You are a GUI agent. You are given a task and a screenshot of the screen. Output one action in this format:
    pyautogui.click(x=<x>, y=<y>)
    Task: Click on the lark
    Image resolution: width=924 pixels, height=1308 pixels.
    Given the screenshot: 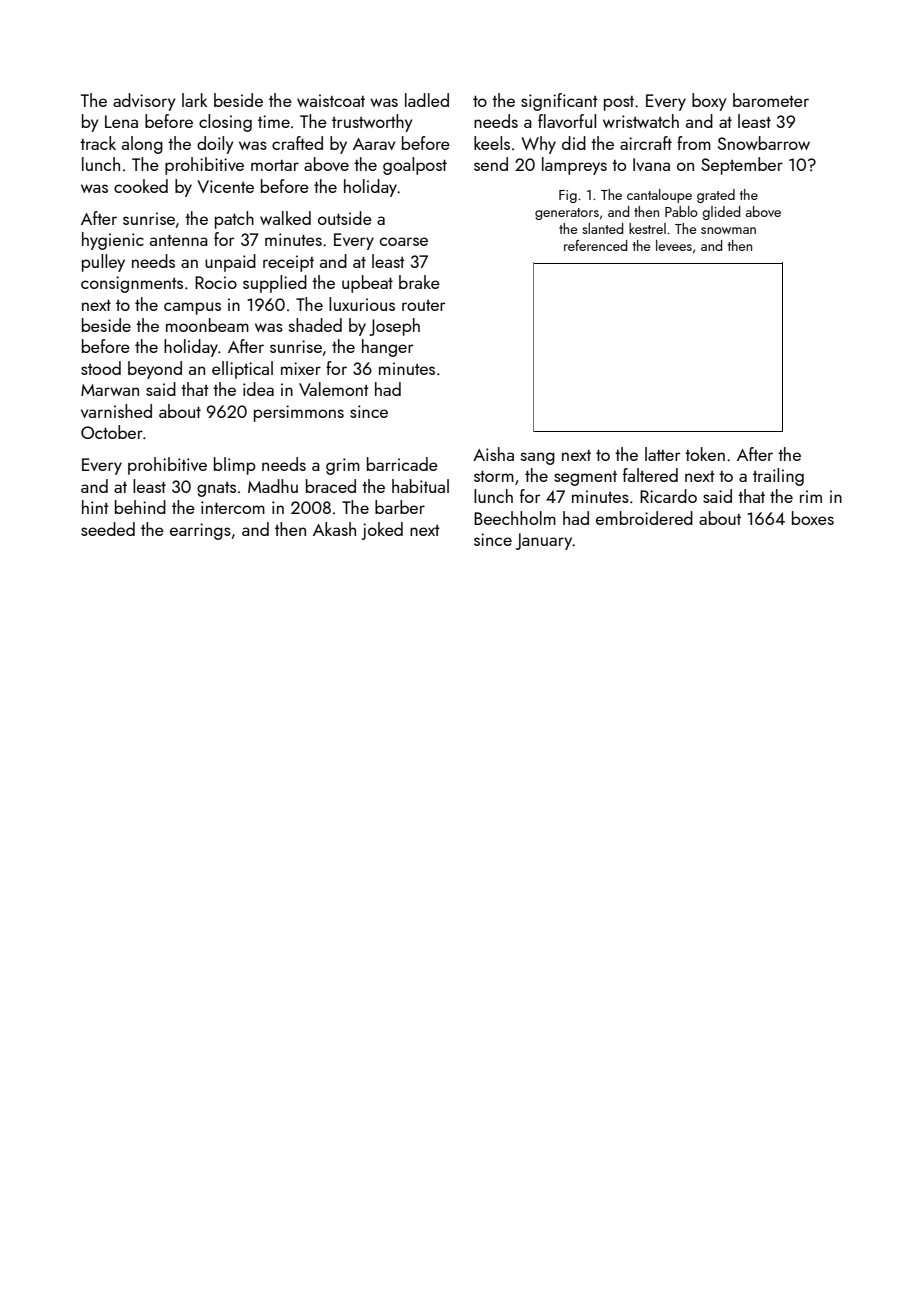 What is the action you would take?
    pyautogui.click(x=194, y=100)
